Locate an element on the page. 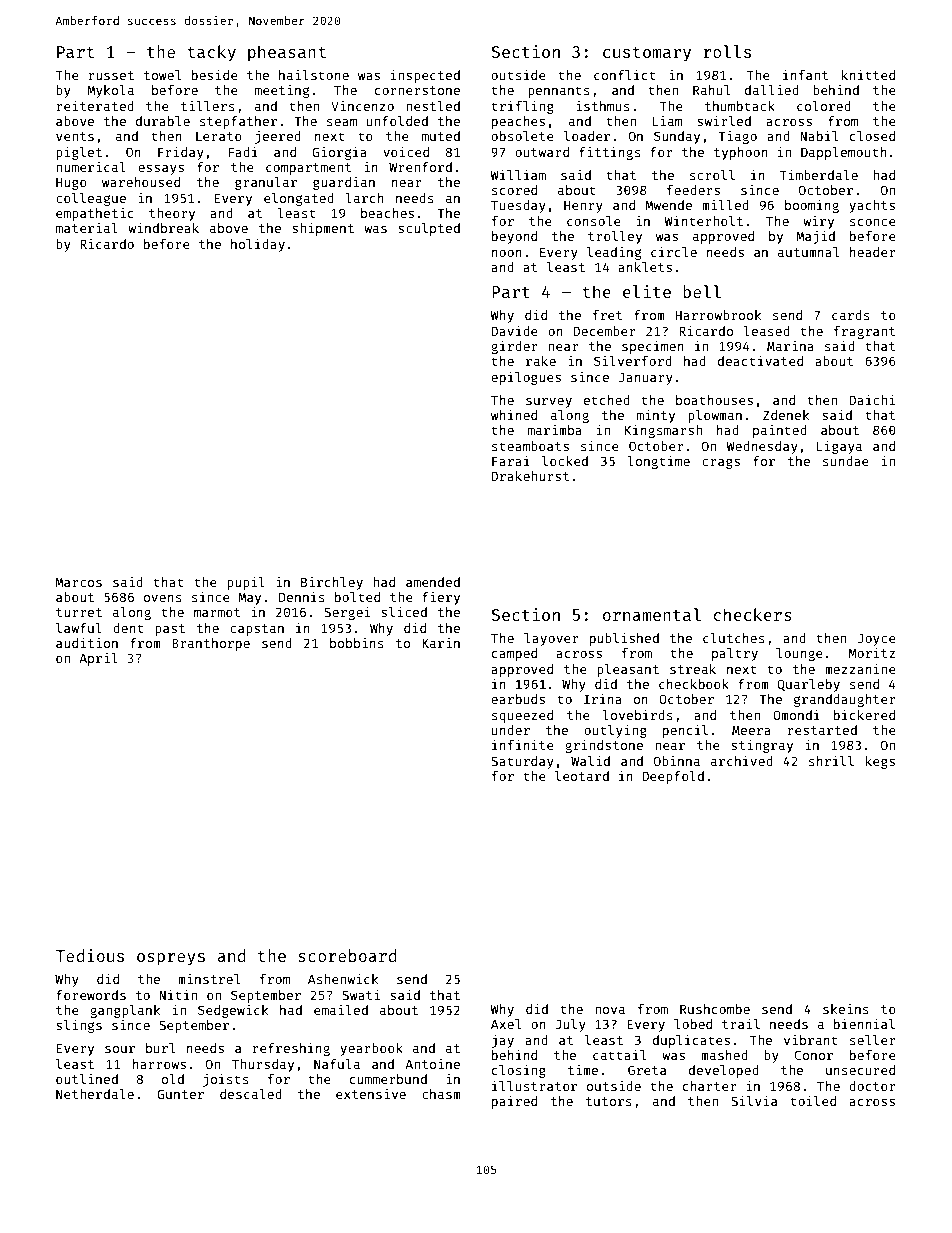  layover is located at coordinates (551, 639).
